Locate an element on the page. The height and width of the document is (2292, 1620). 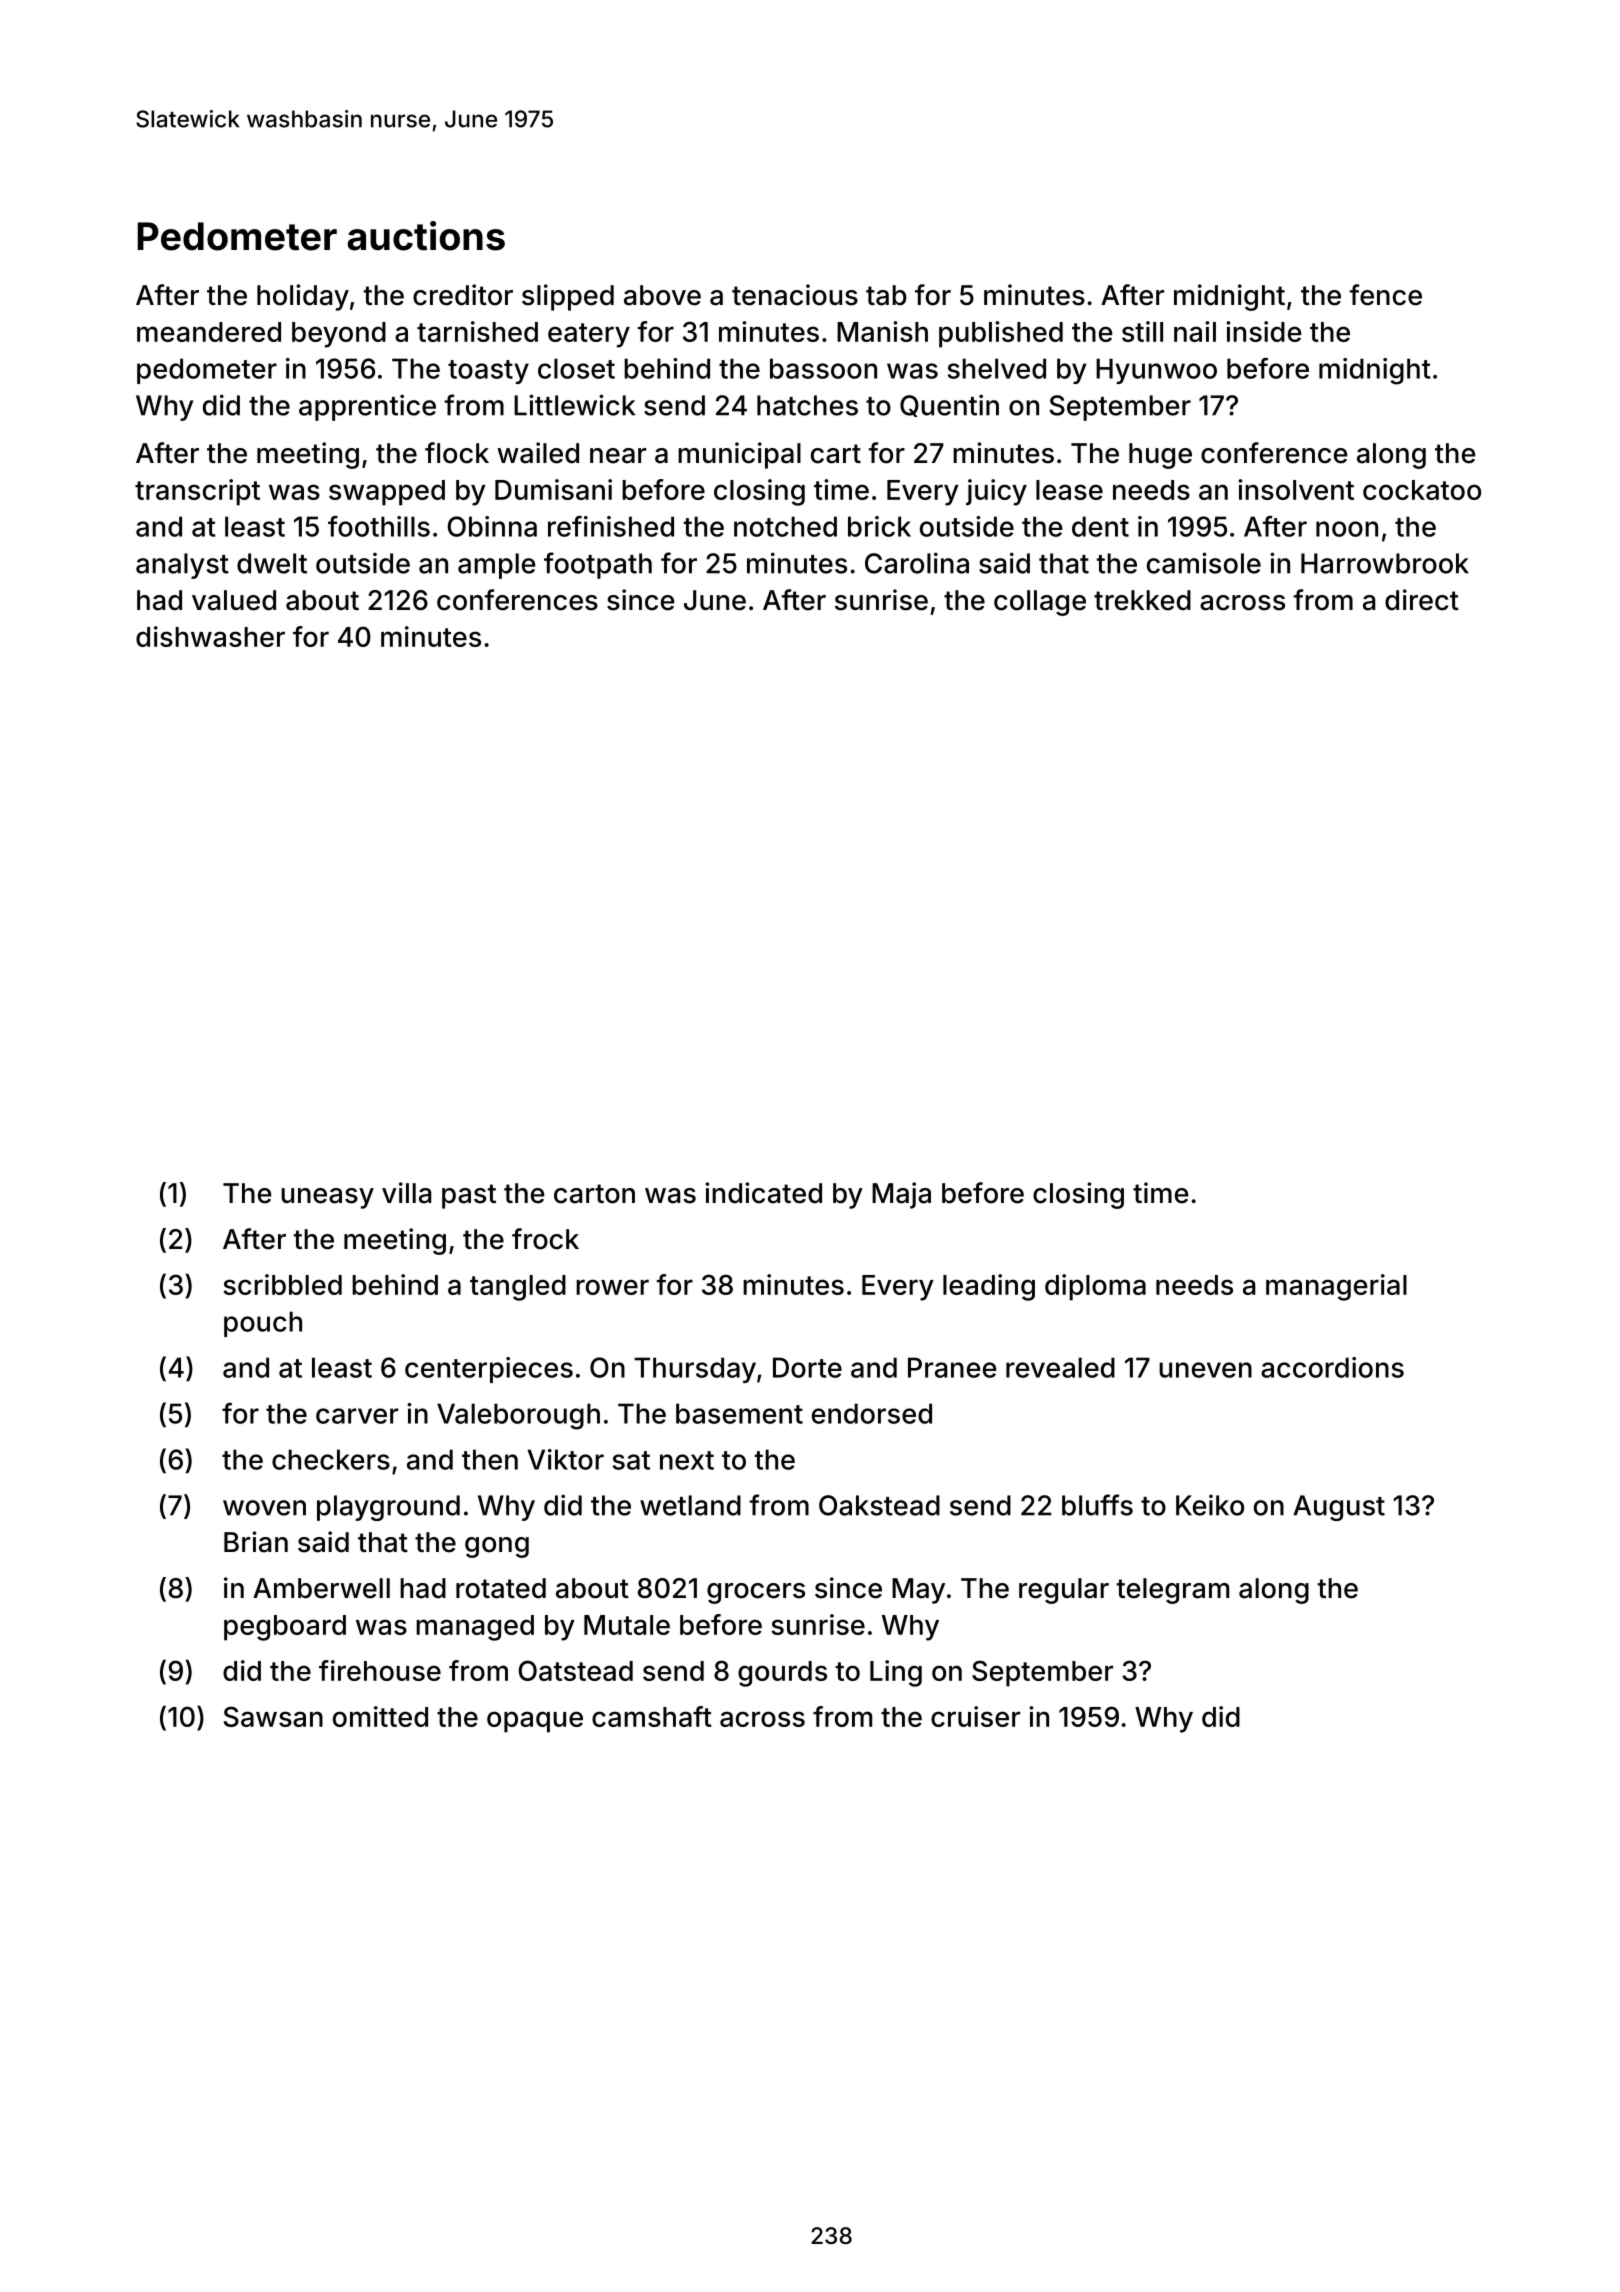
beyond is located at coordinates (339, 335).
